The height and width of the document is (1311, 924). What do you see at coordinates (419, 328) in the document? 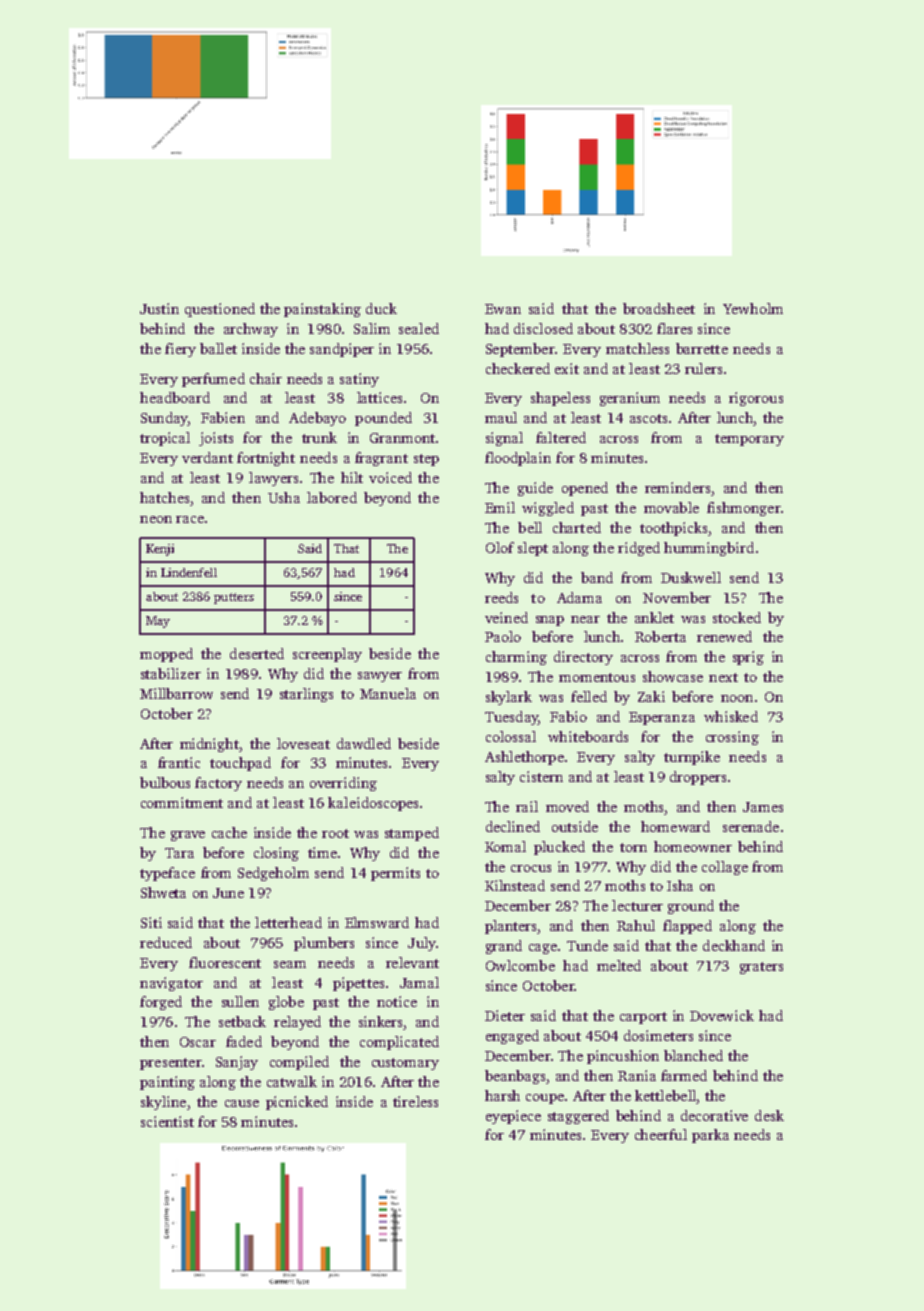
I see `sealed` at bounding box center [419, 328].
